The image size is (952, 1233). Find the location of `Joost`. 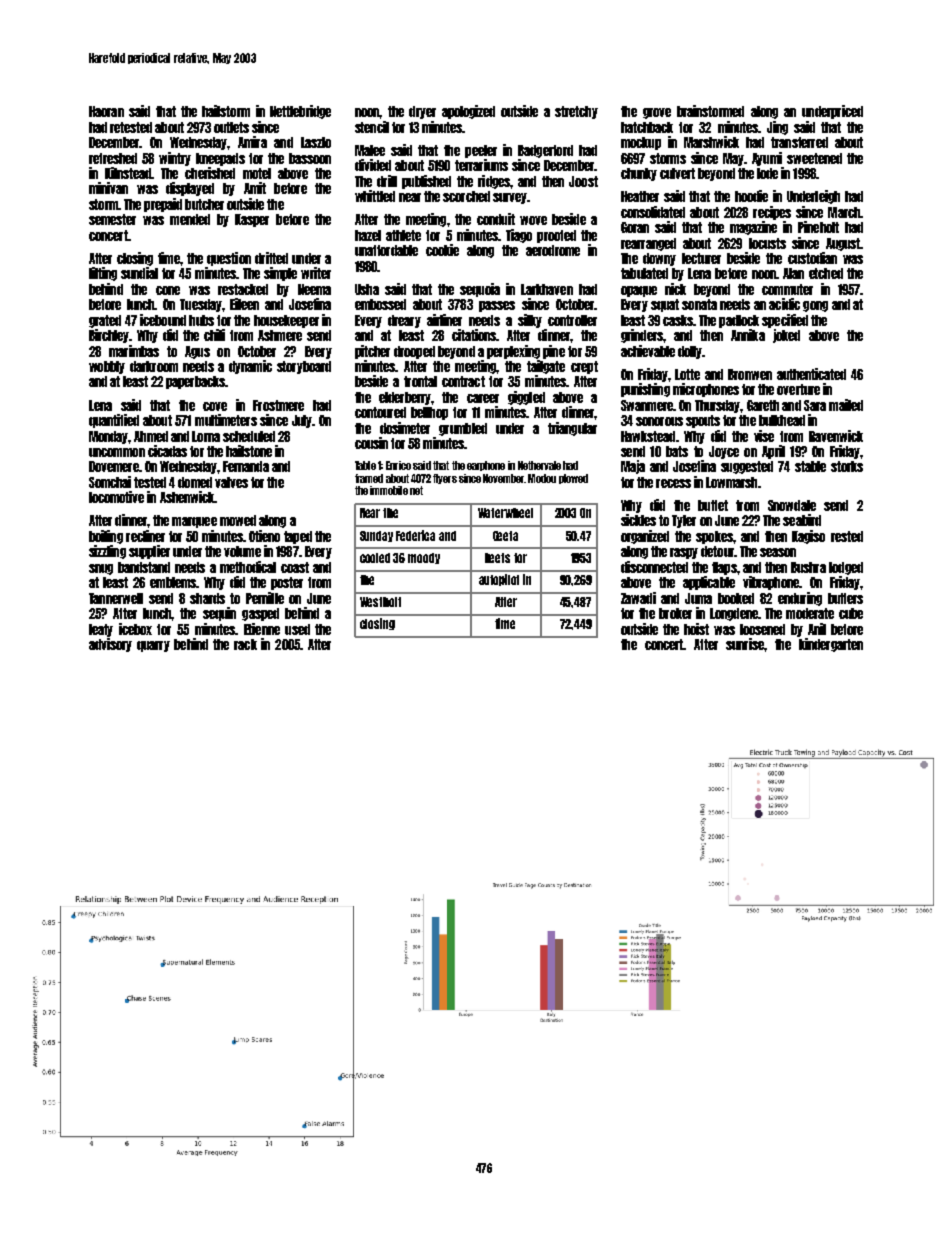

Joost is located at coordinates (583, 181).
